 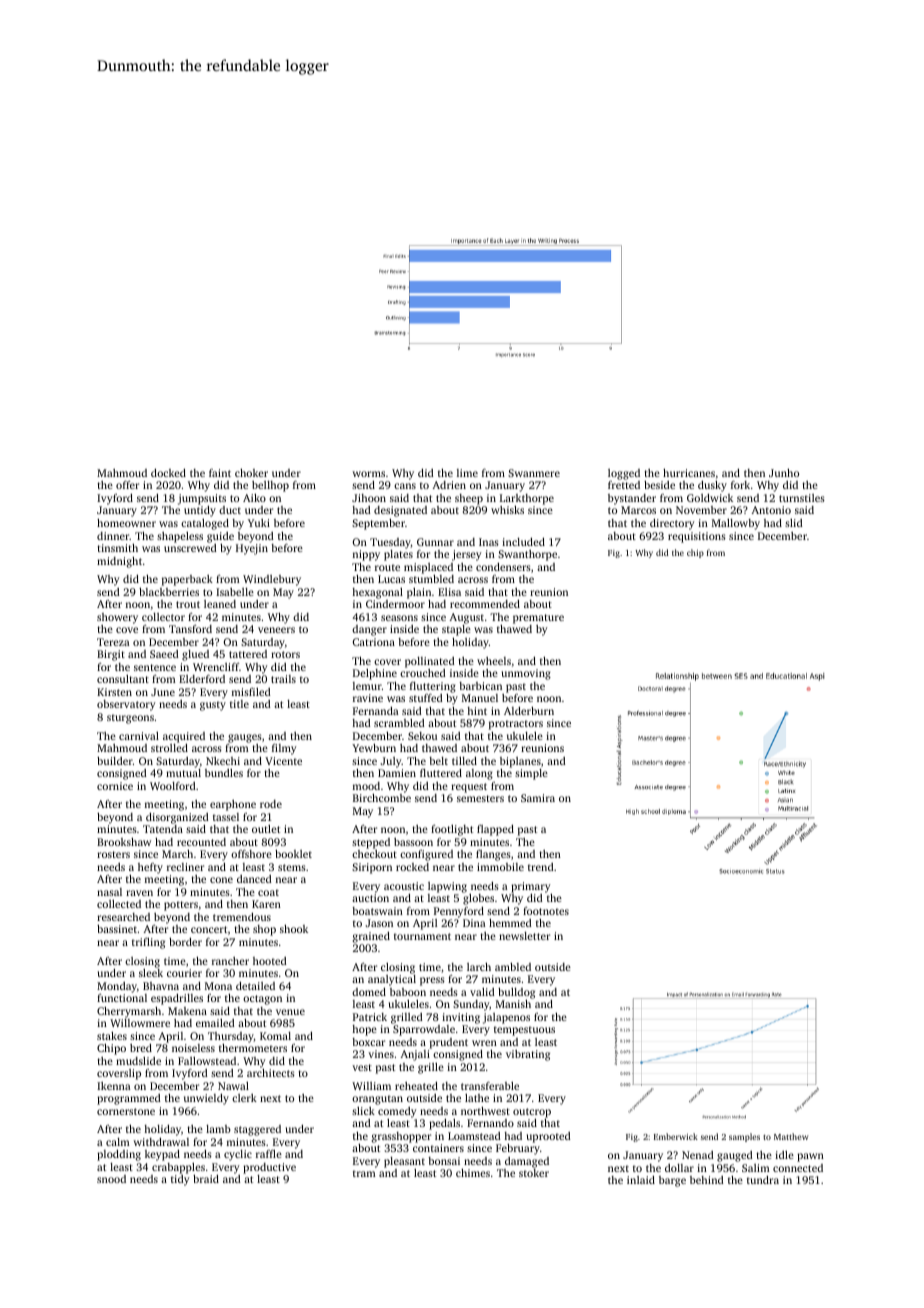 What do you see at coordinates (534, 1173) in the screenshot?
I see `stoker` at bounding box center [534, 1173].
